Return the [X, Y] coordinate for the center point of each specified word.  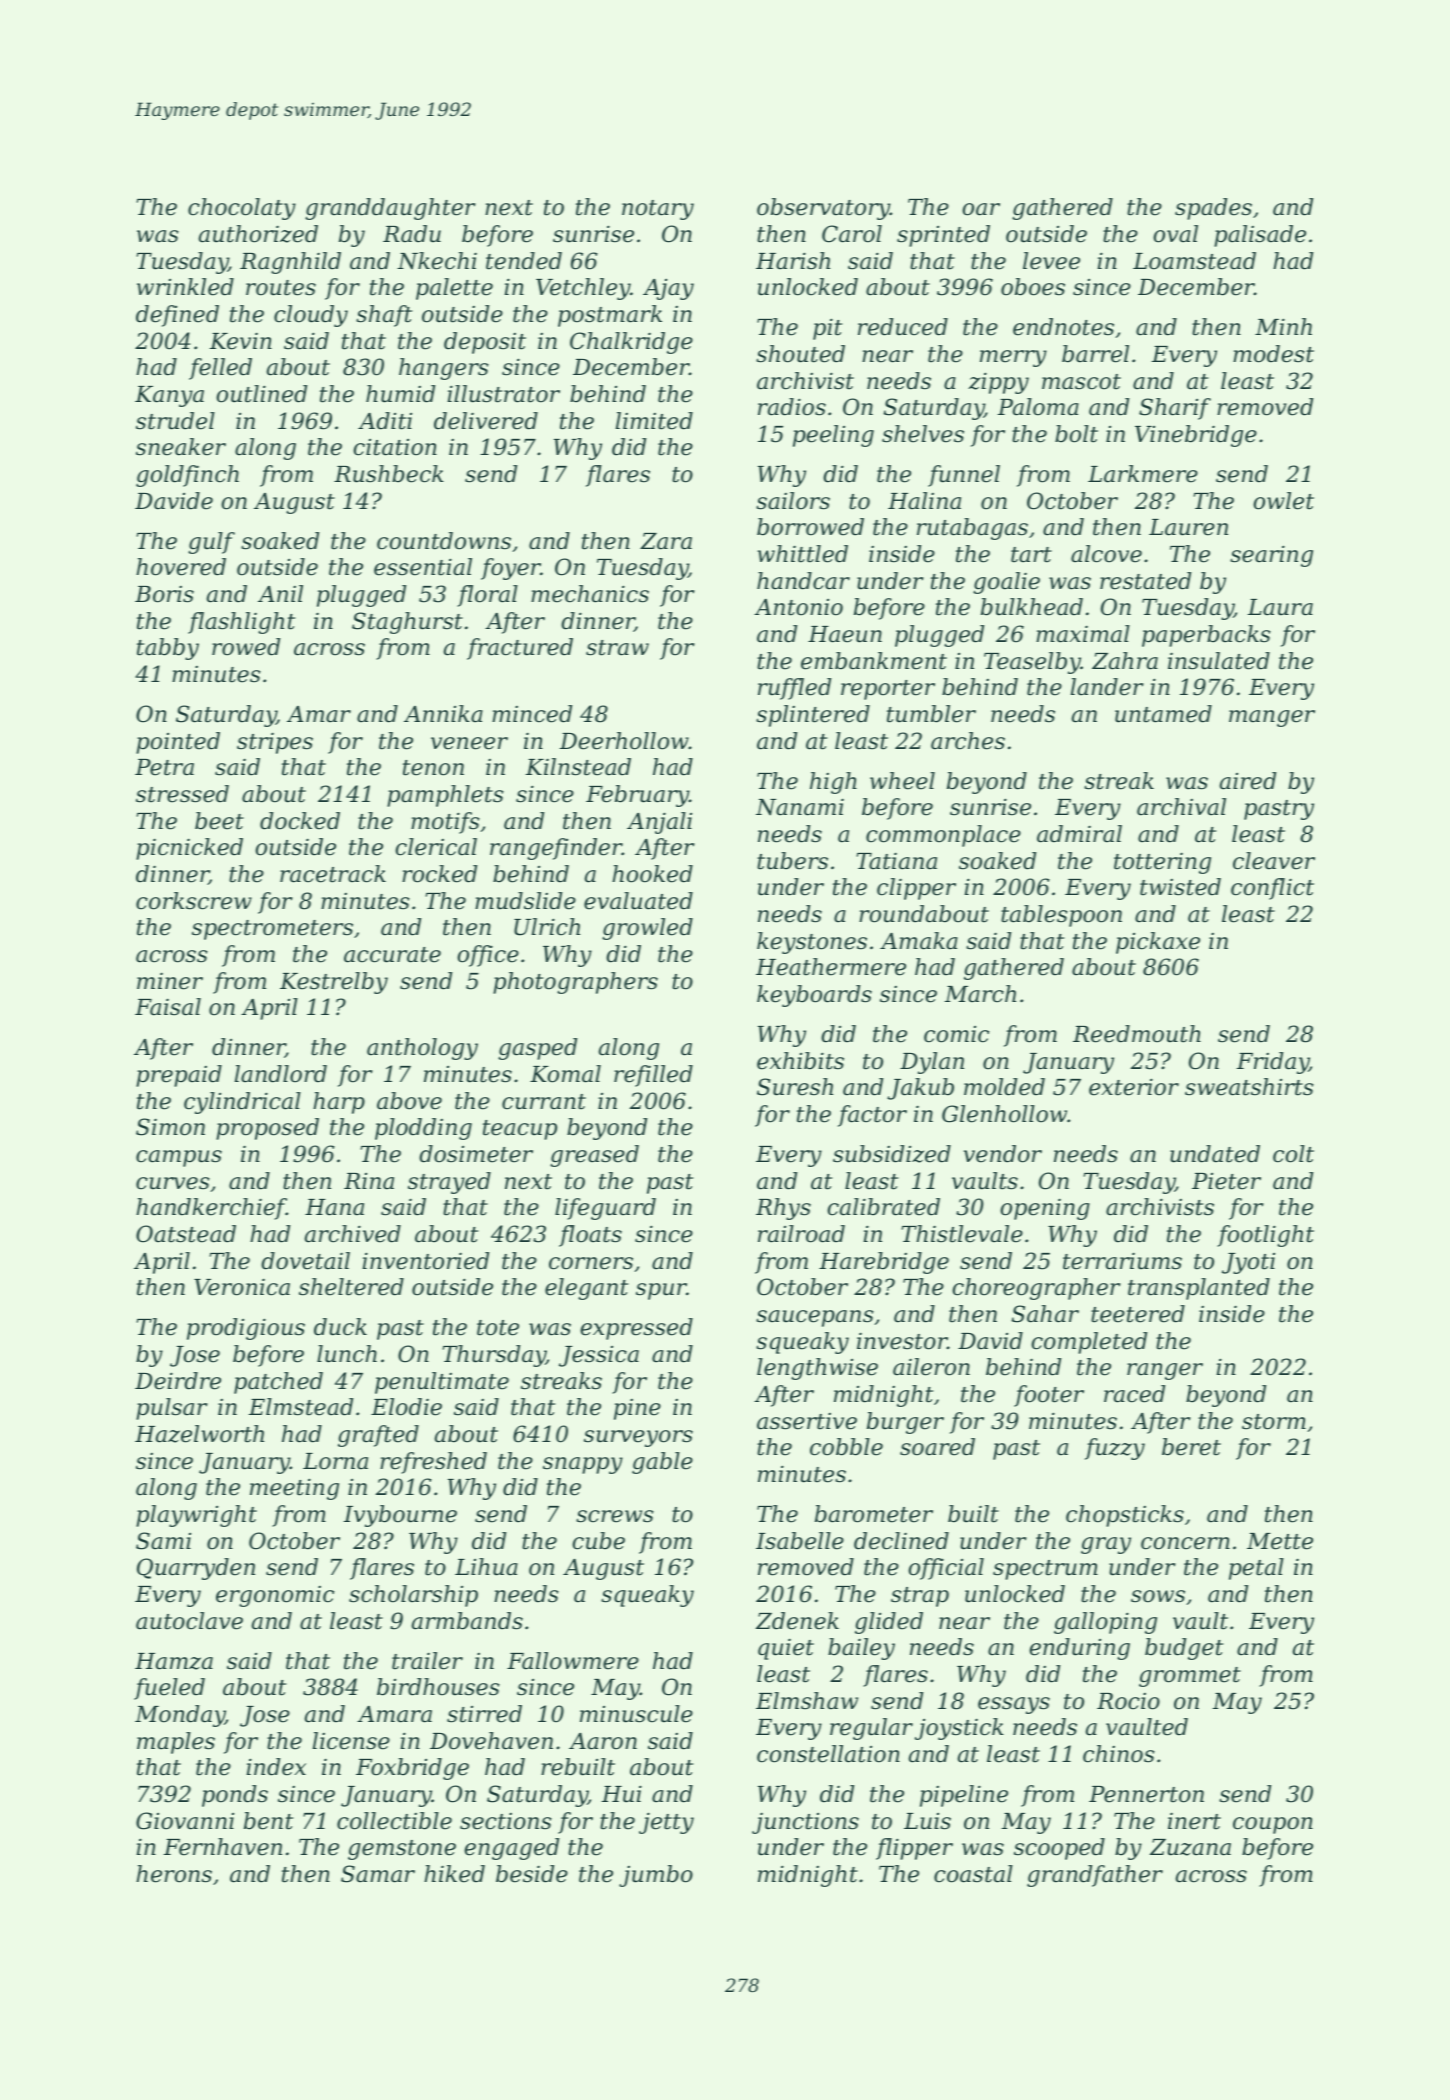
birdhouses [438, 1687]
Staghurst [407, 623]
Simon [170, 1127]
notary [658, 210]
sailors [793, 501]
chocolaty [242, 209]
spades [1213, 209]
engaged [511, 1849]
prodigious [246, 1329]
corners [591, 1263]
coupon [1273, 1825]
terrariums [1122, 1261]
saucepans [815, 1318]
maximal [1083, 634]
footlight [1265, 1236]
